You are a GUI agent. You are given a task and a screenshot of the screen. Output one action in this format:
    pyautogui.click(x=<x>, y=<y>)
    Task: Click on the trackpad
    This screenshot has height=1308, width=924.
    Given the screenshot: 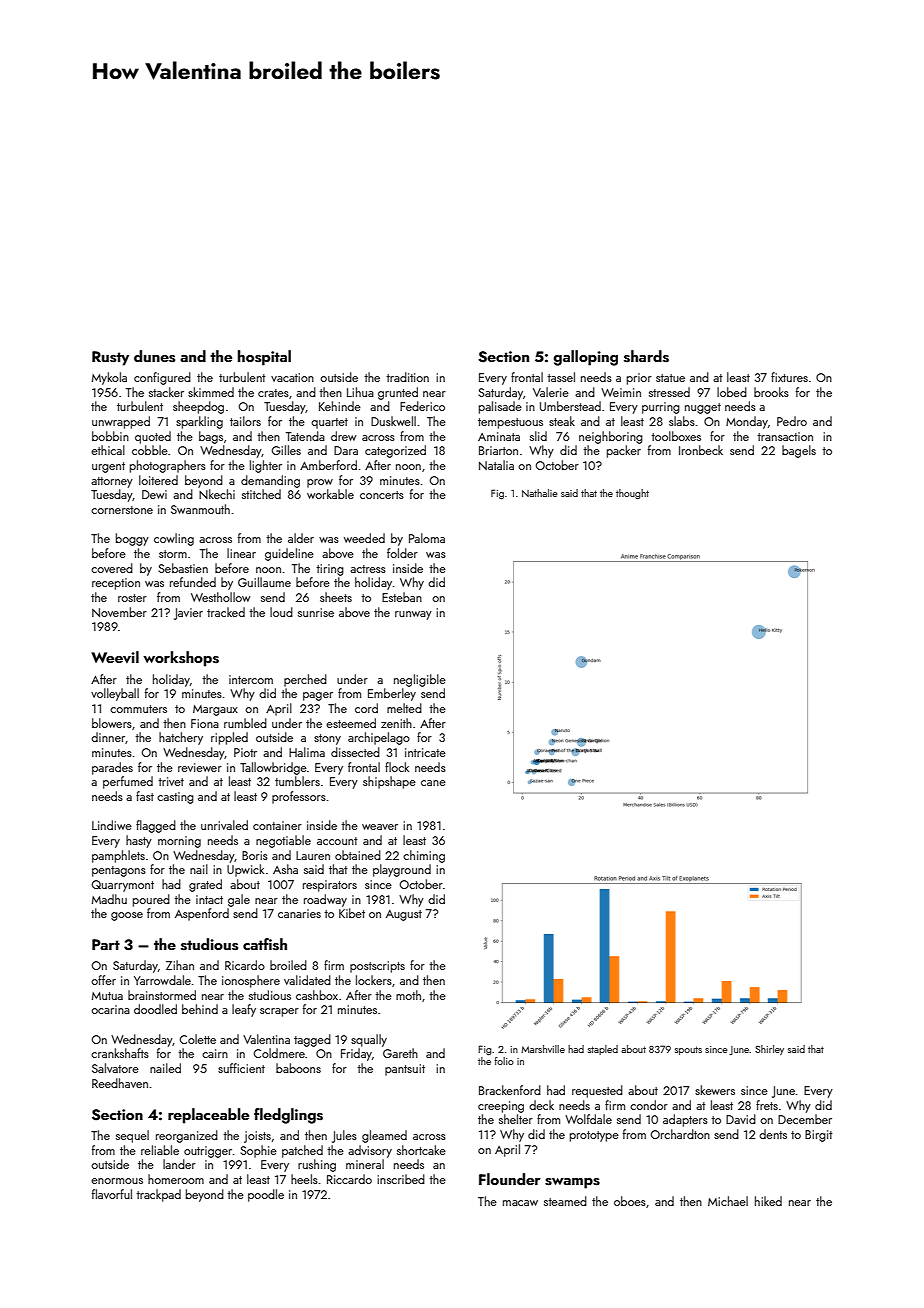 What is the action you would take?
    pyautogui.click(x=158, y=1195)
